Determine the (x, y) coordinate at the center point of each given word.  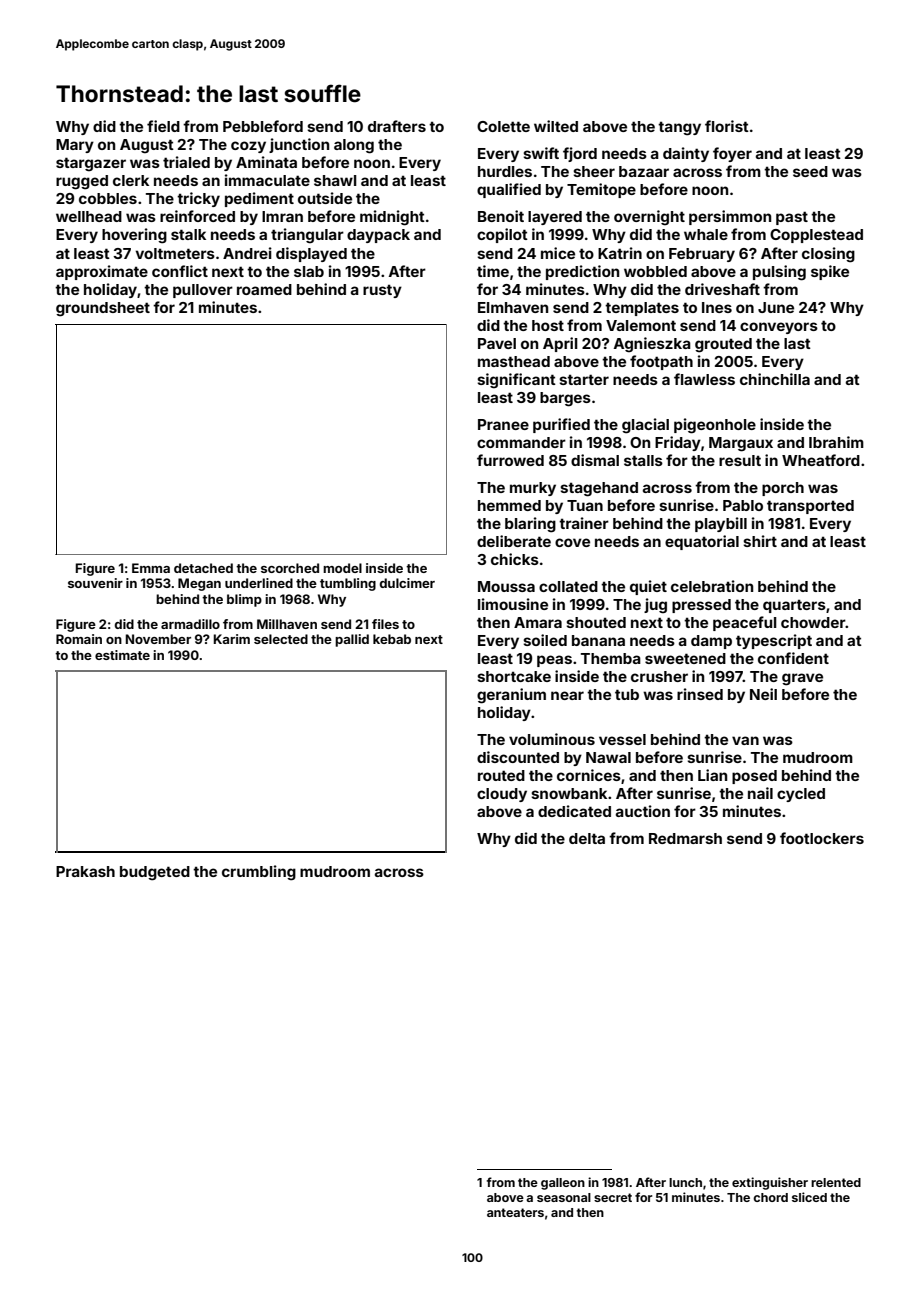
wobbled (655, 271)
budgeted (155, 873)
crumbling (259, 873)
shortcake (514, 676)
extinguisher (770, 1183)
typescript (774, 641)
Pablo (743, 505)
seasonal (564, 1197)
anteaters (515, 1212)
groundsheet (103, 309)
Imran (282, 216)
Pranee (503, 424)
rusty (382, 291)
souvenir (95, 583)
